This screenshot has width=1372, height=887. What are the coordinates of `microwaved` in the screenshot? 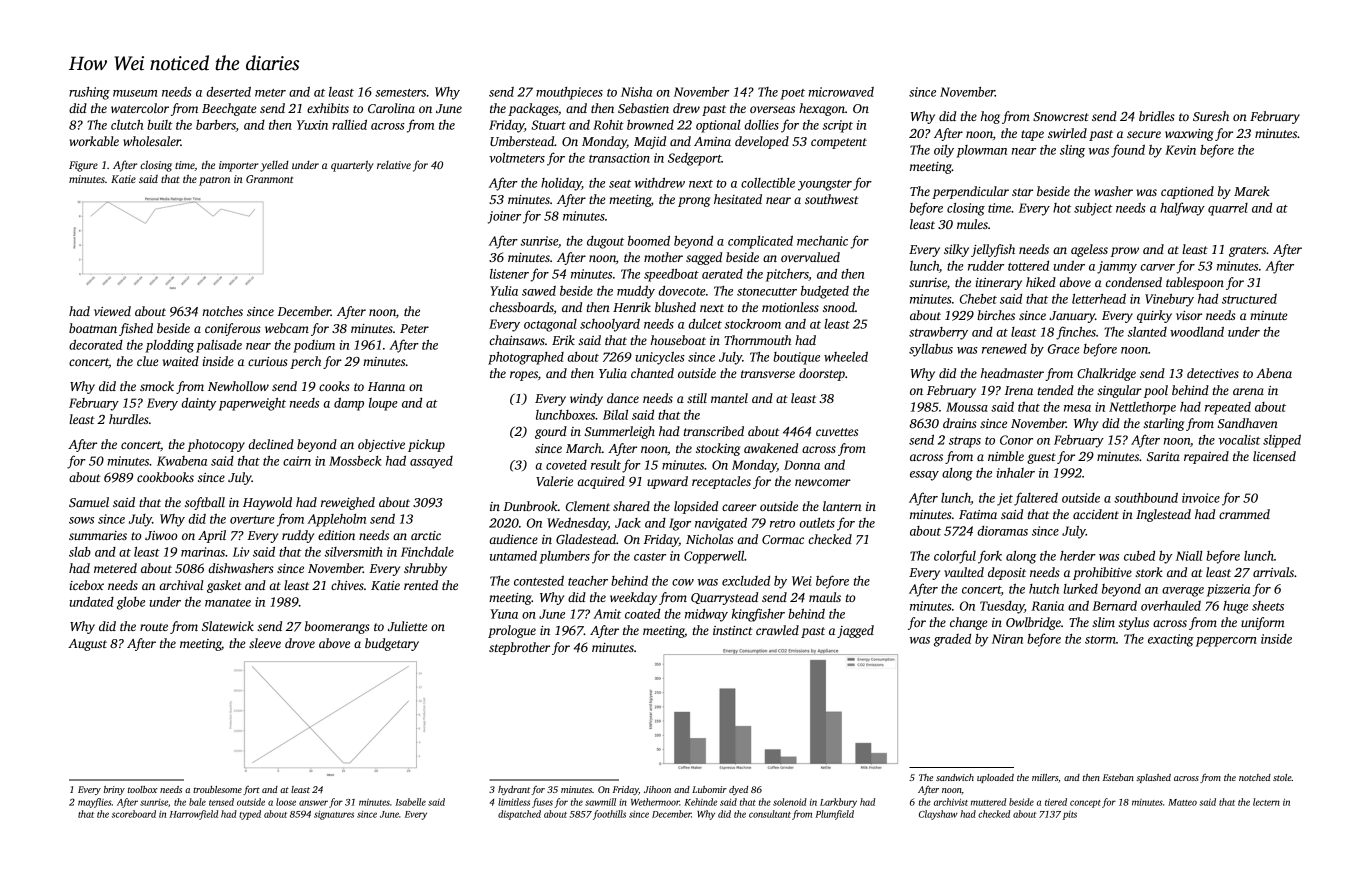 It's located at (841, 92).
